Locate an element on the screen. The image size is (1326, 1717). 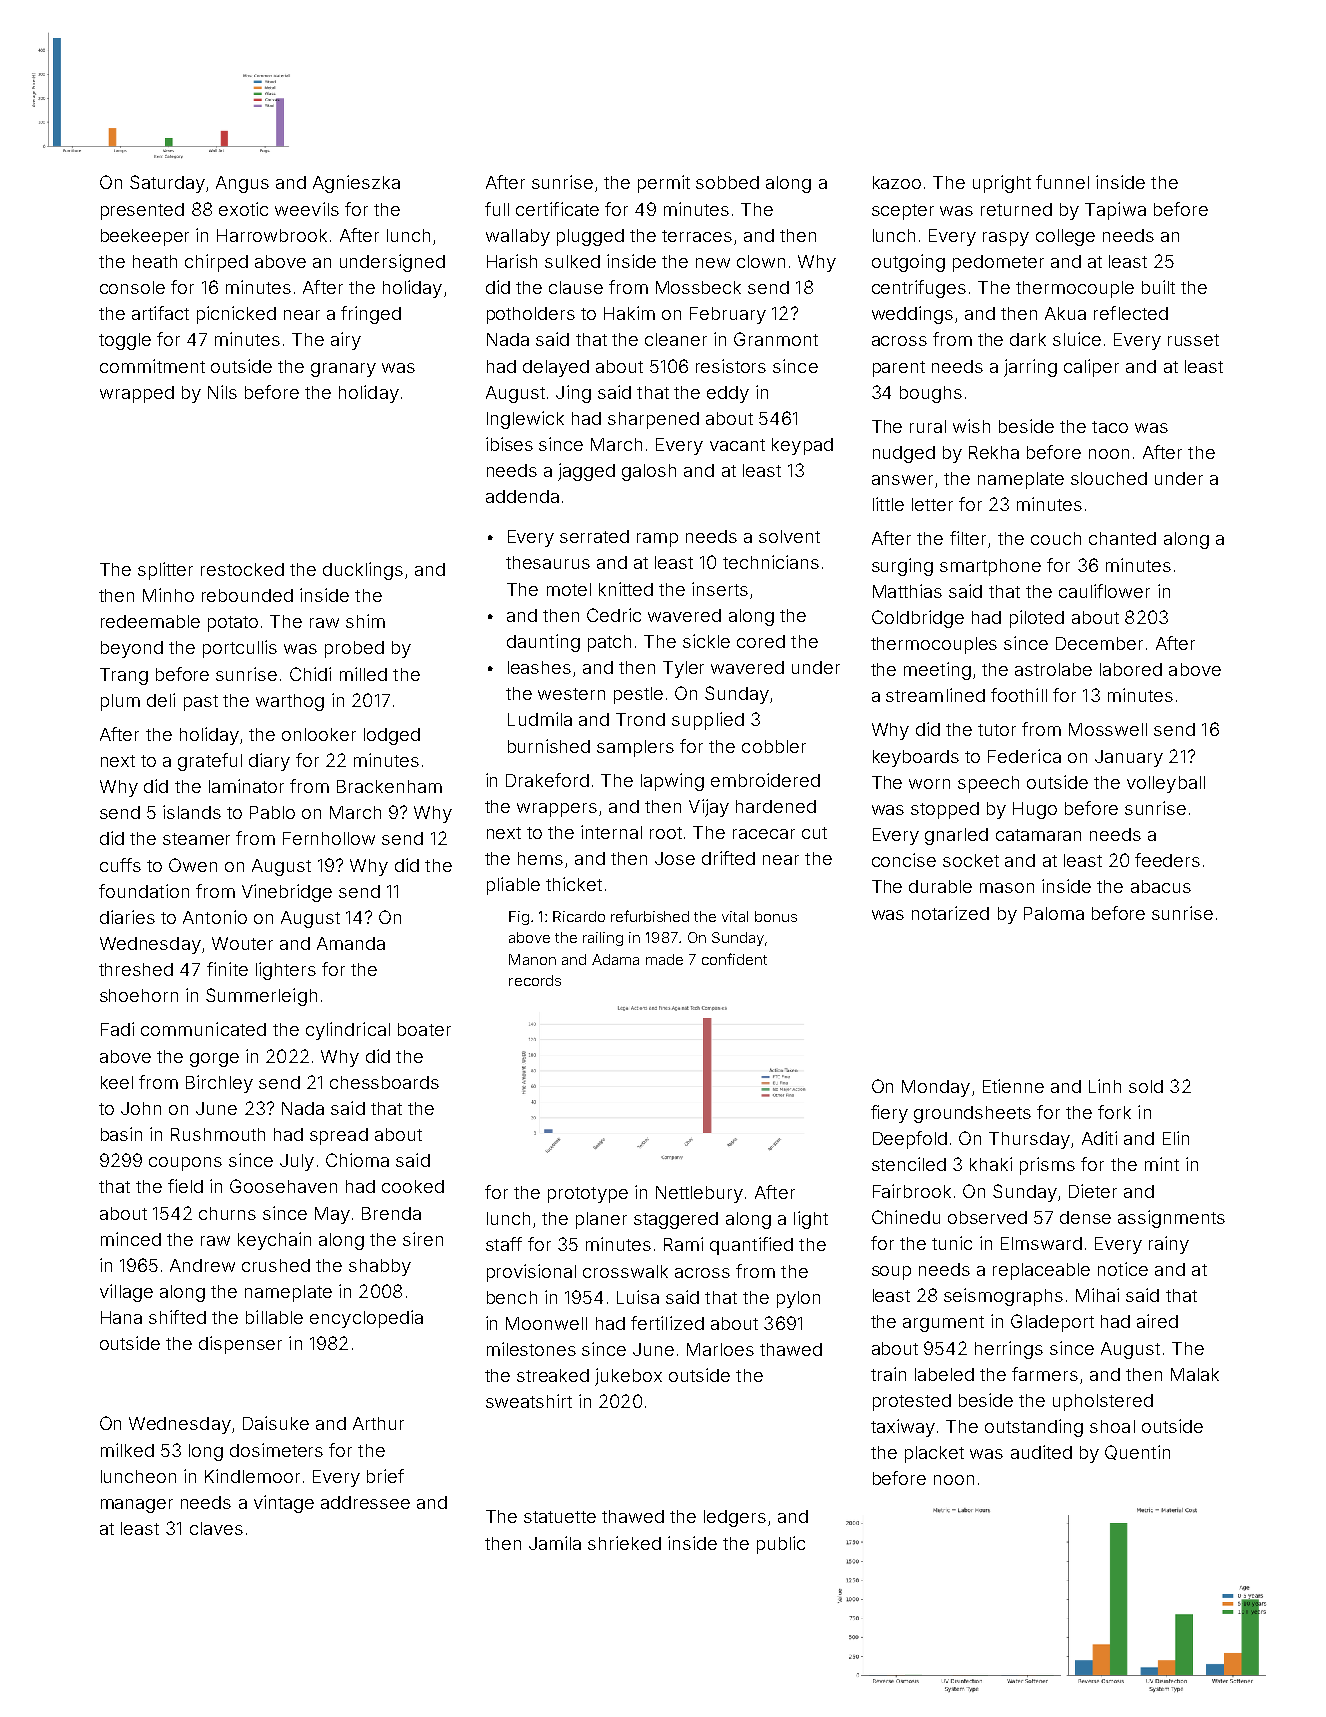
Trond is located at coordinates (640, 719).
